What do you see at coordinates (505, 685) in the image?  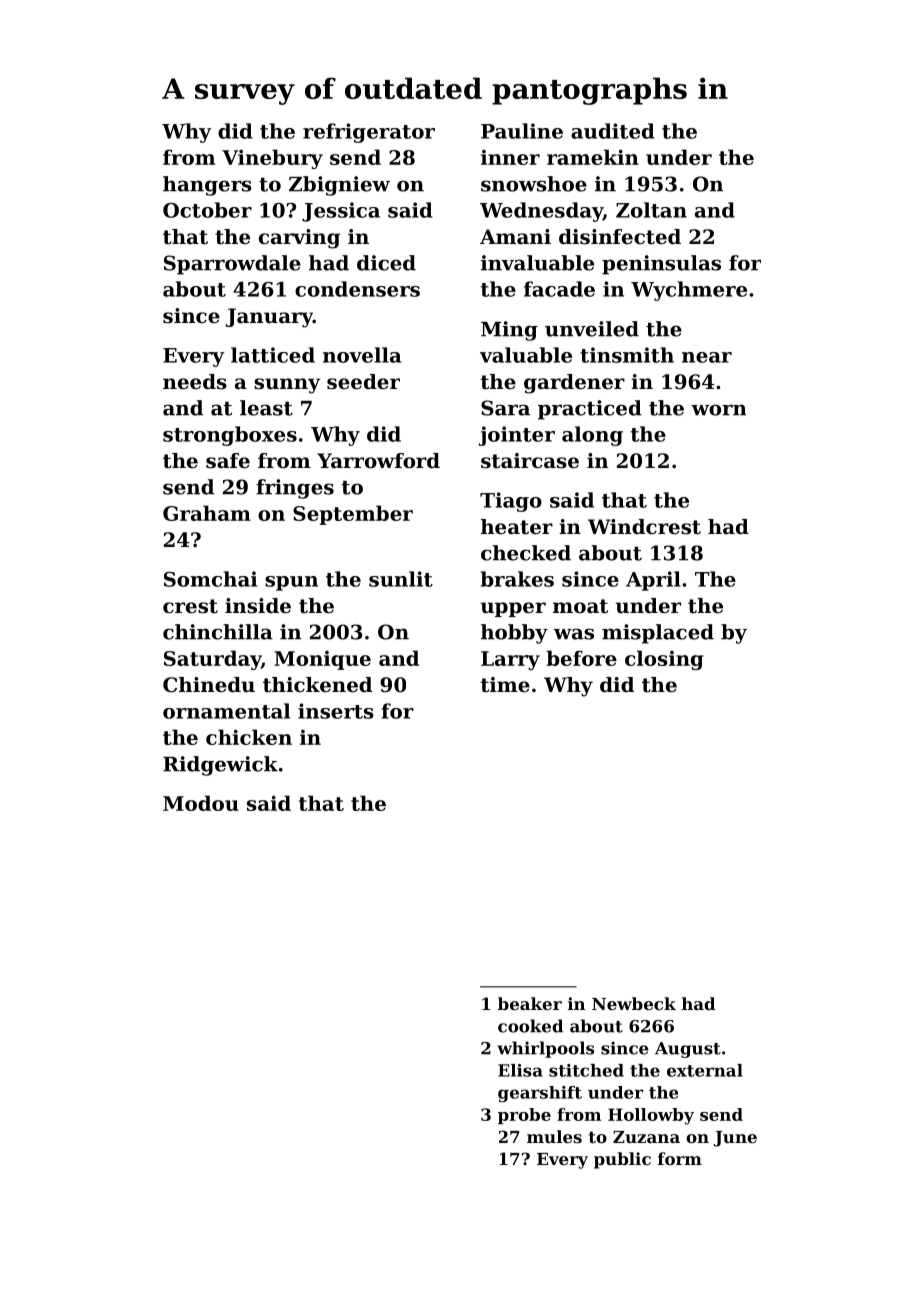 I see `time` at bounding box center [505, 685].
